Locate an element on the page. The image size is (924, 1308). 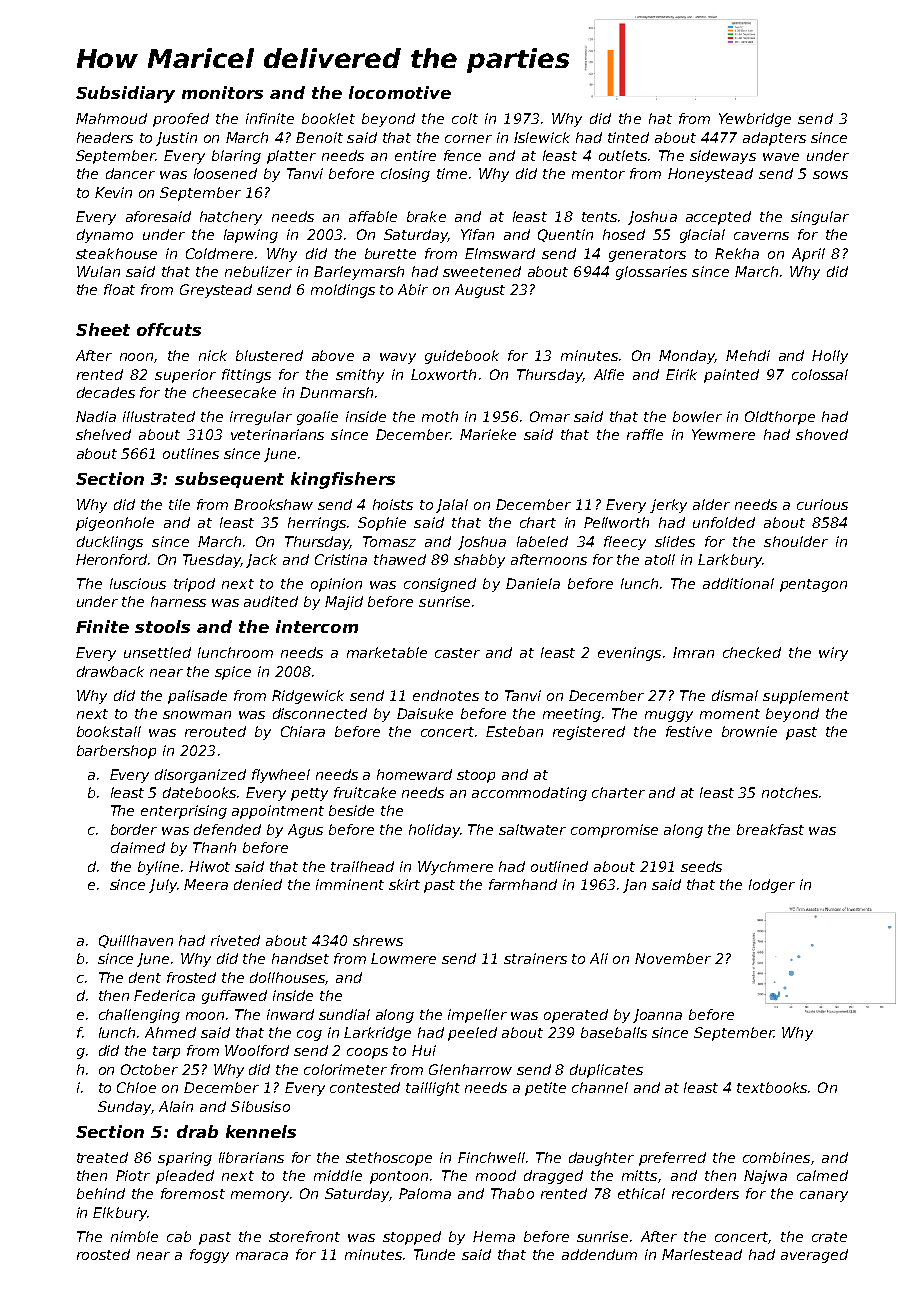
lodger is located at coordinates (772, 886).
